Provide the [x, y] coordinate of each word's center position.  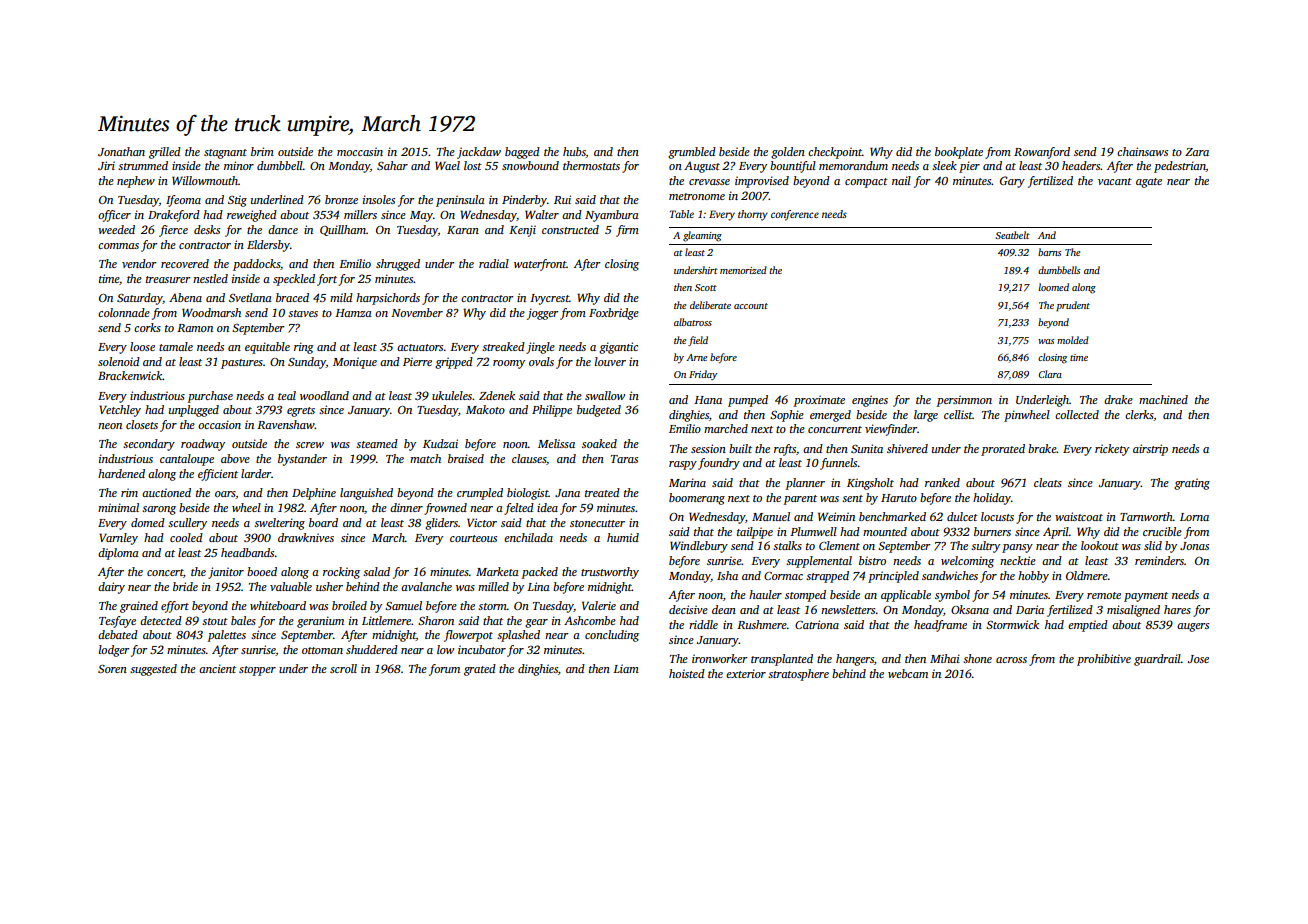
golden [788, 153]
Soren [112, 669]
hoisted [687, 673]
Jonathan [121, 151]
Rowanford [1042, 153]
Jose [1198, 659]
